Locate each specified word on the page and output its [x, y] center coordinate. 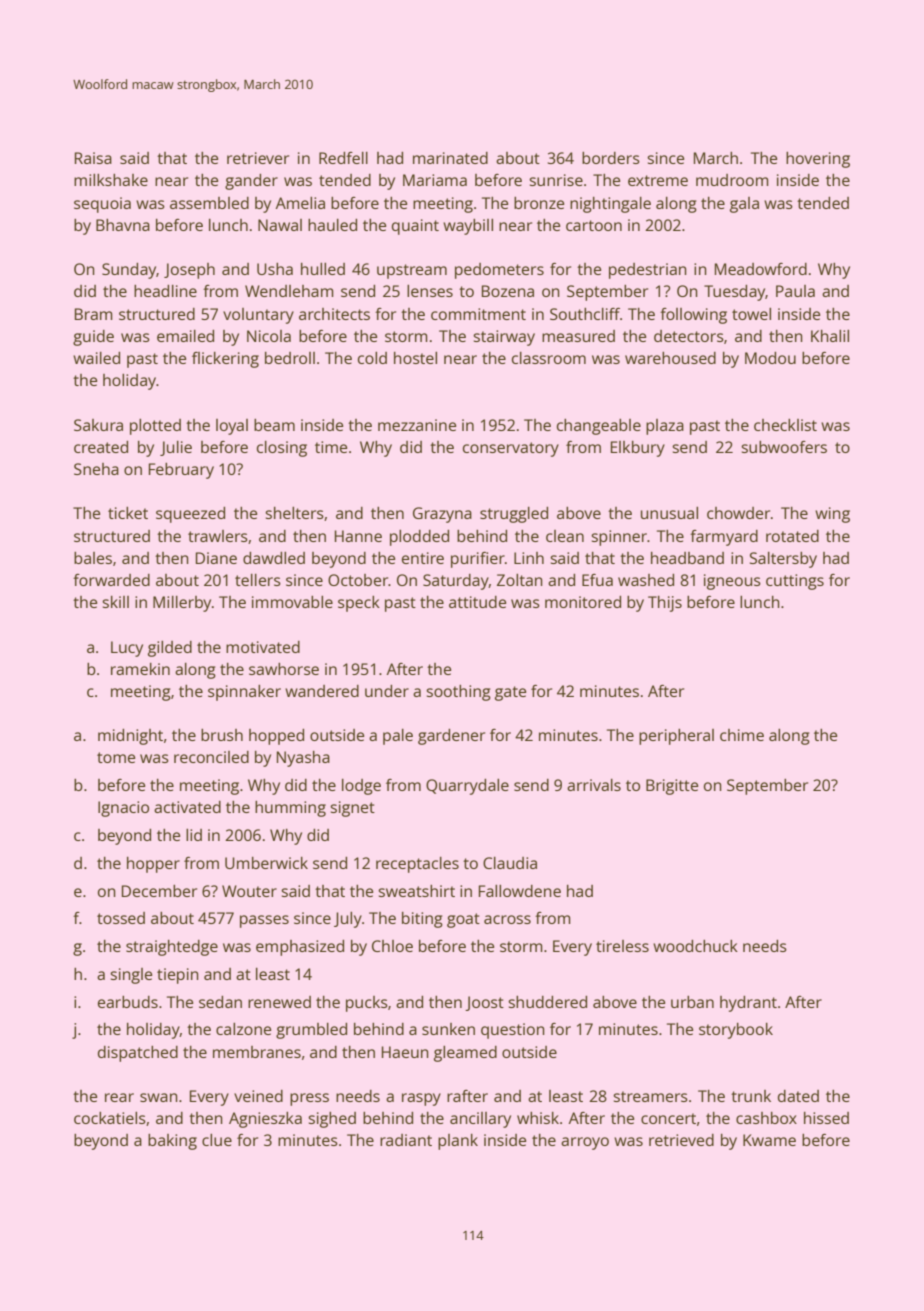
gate [510, 693]
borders [611, 158]
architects [334, 314]
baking [172, 1142]
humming [290, 809]
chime [742, 735]
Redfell [343, 158]
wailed [96, 358]
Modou [770, 358]
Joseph [189, 271]
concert [668, 1118]
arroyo [585, 1143]
